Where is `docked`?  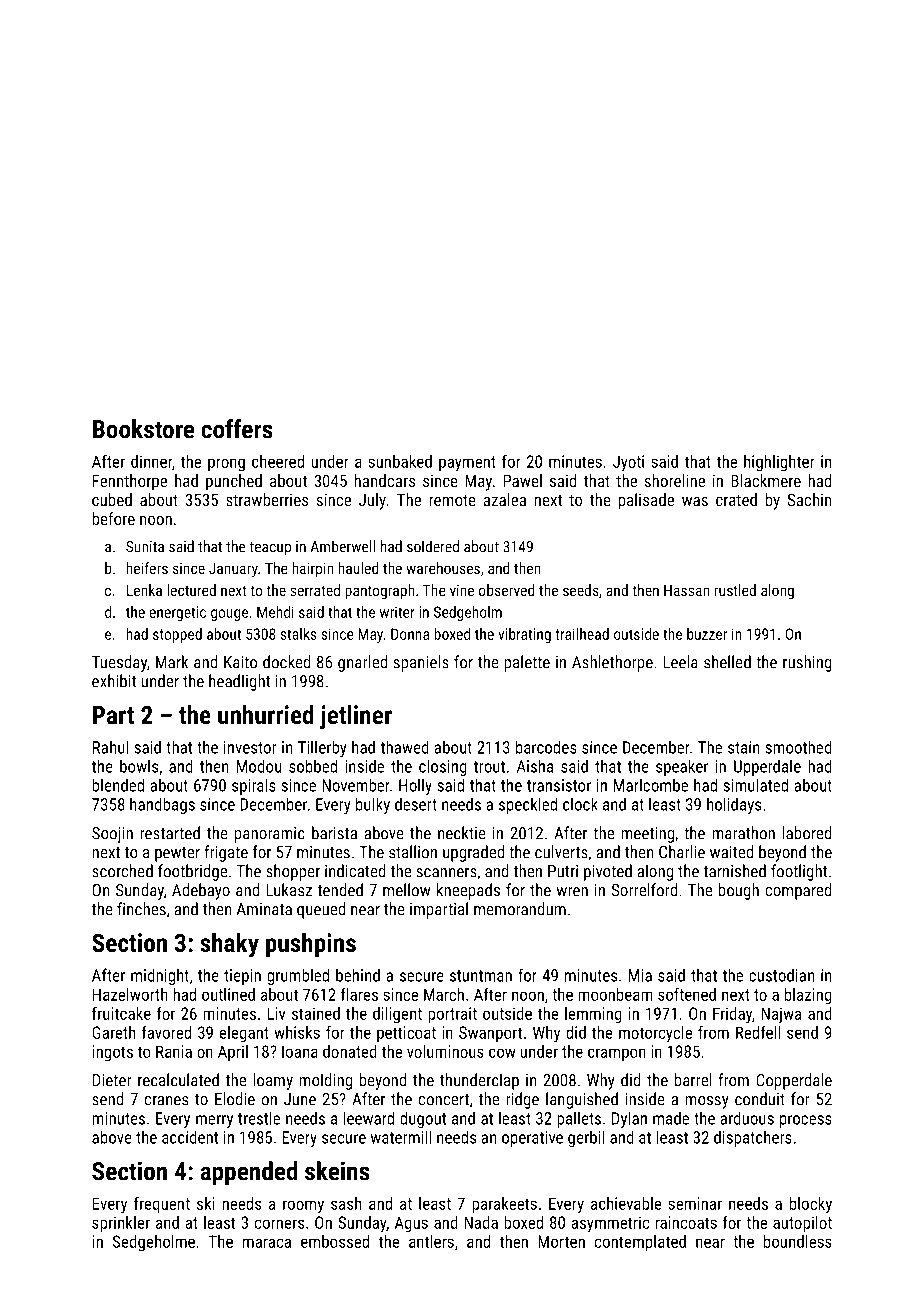 docked is located at coordinates (287, 662).
